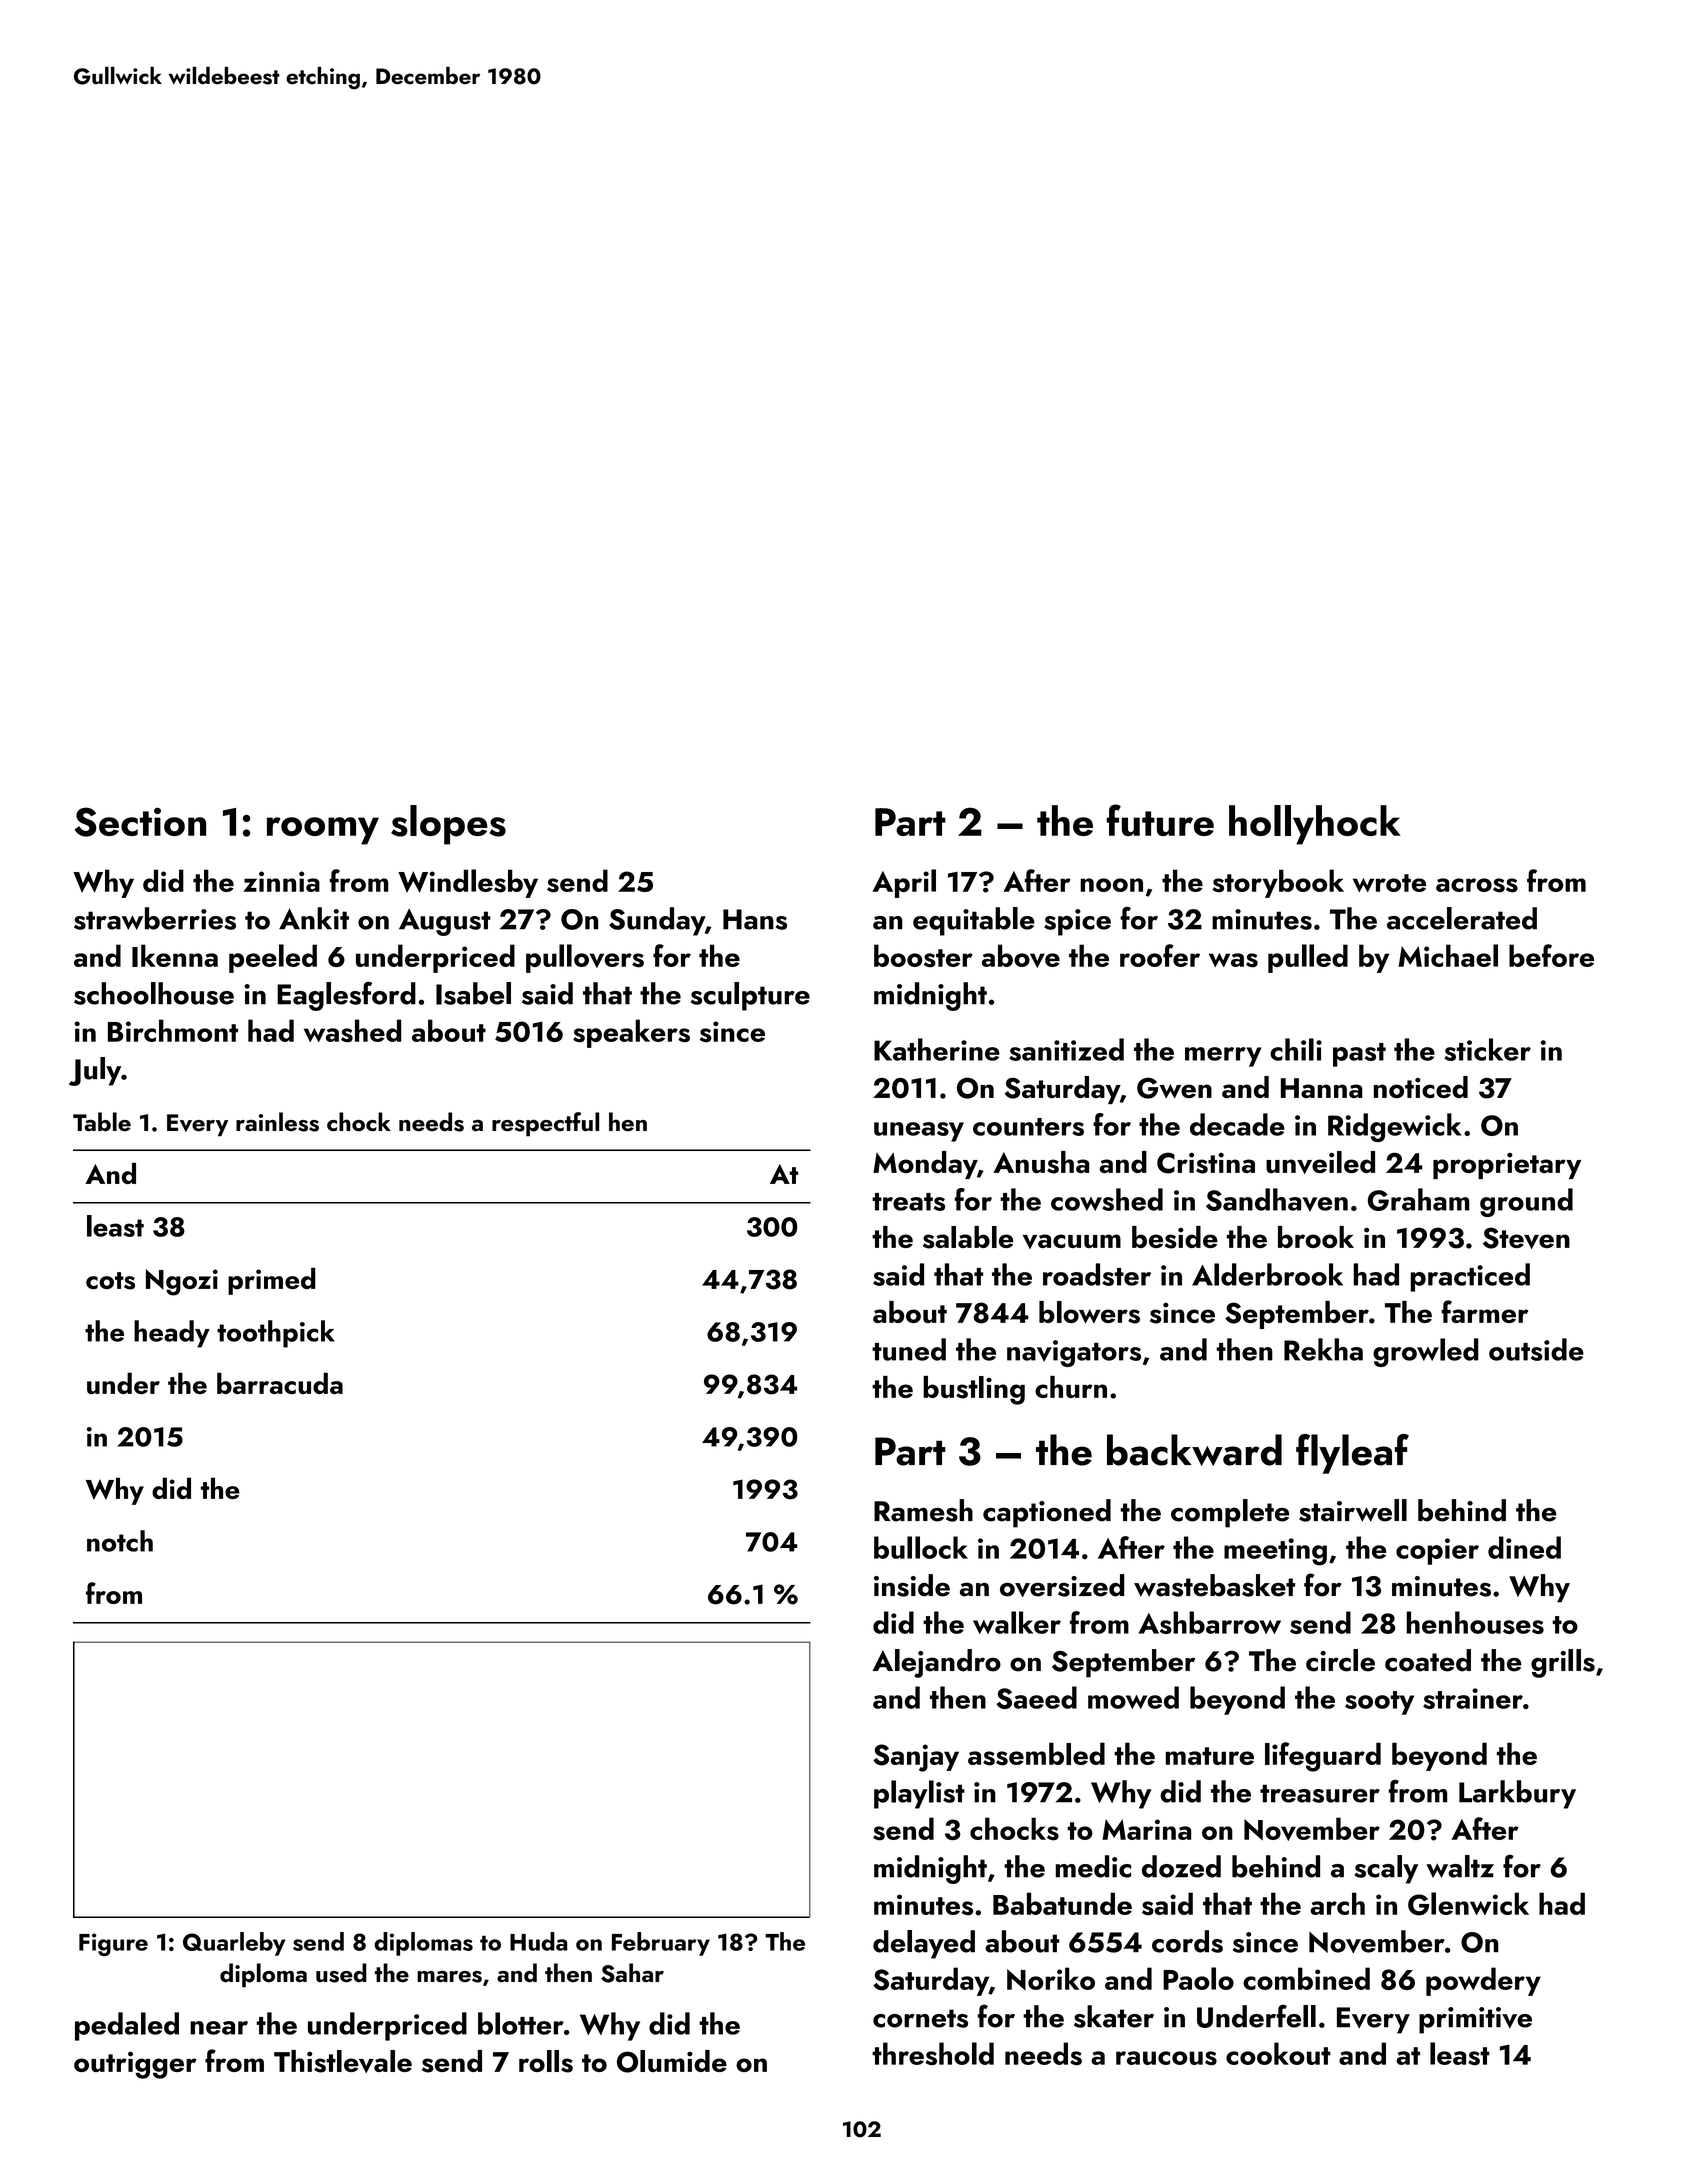 The image size is (1683, 2178). I want to click on raucous, so click(1166, 2058).
